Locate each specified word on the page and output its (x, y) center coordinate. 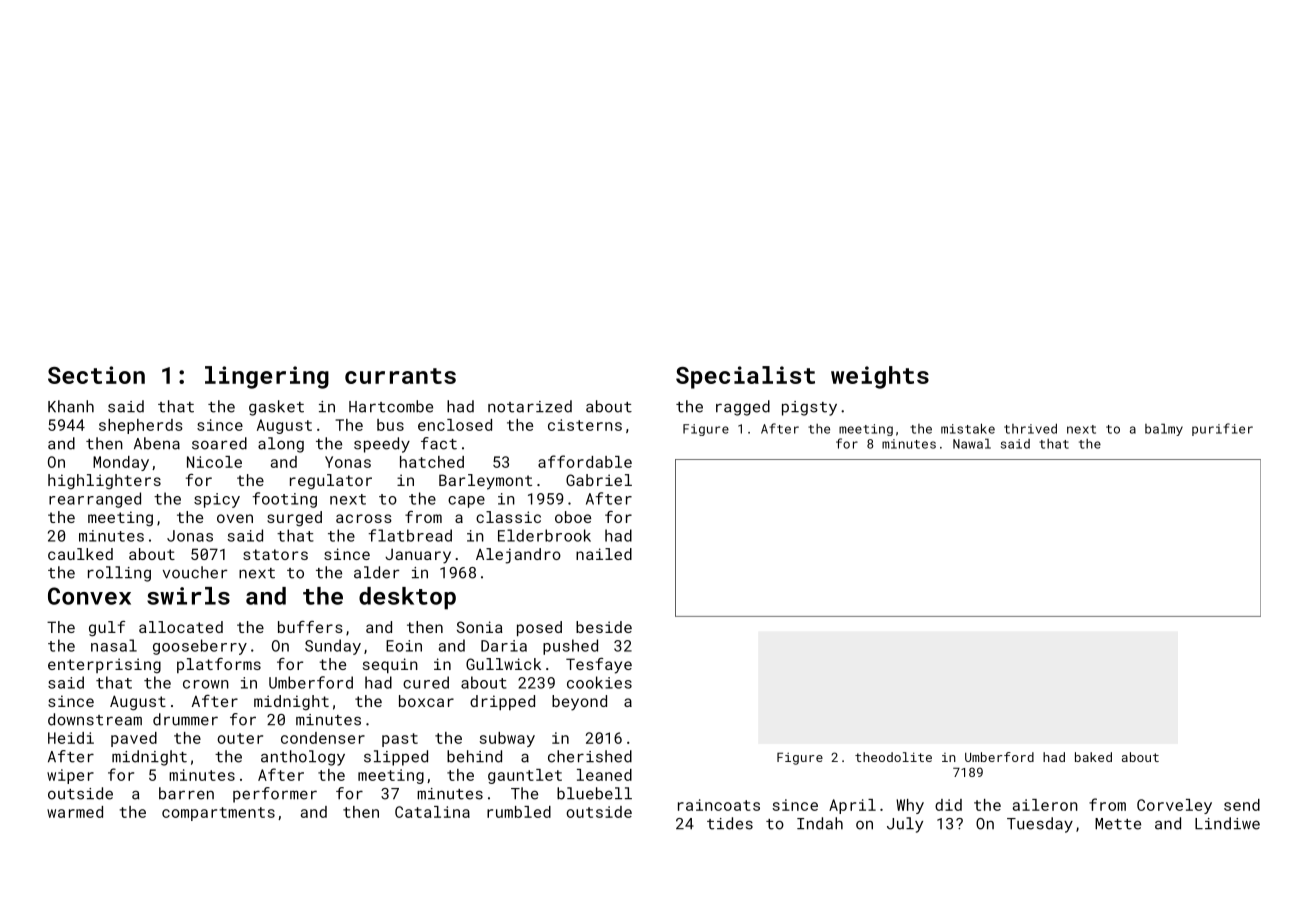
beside (604, 627)
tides (730, 823)
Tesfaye (599, 666)
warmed (75, 812)
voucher (195, 572)
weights (880, 377)
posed (539, 628)
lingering (267, 377)
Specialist (745, 377)
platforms (219, 665)
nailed (604, 554)
